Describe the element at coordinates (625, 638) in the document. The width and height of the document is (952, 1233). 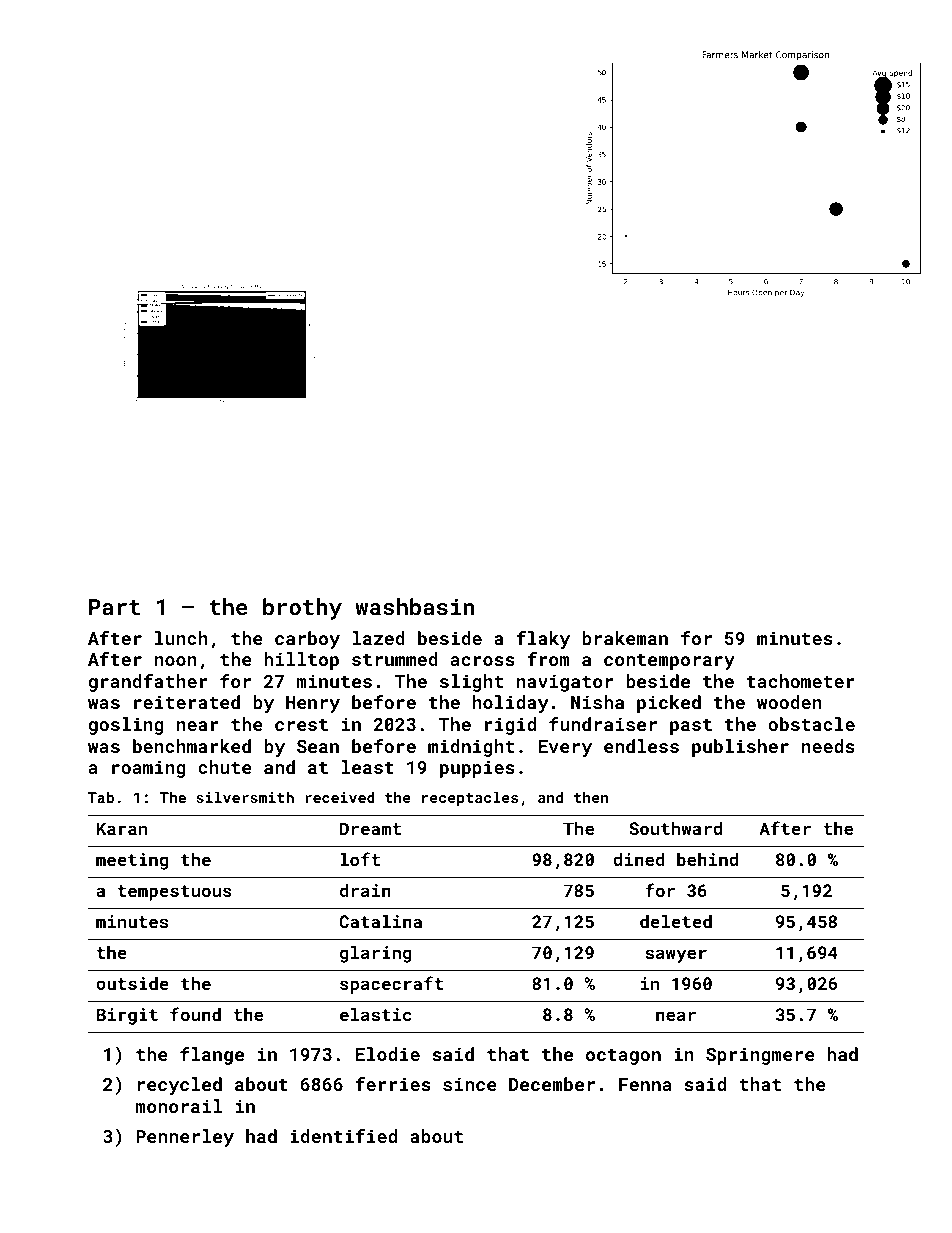
I see `brakeman` at that location.
